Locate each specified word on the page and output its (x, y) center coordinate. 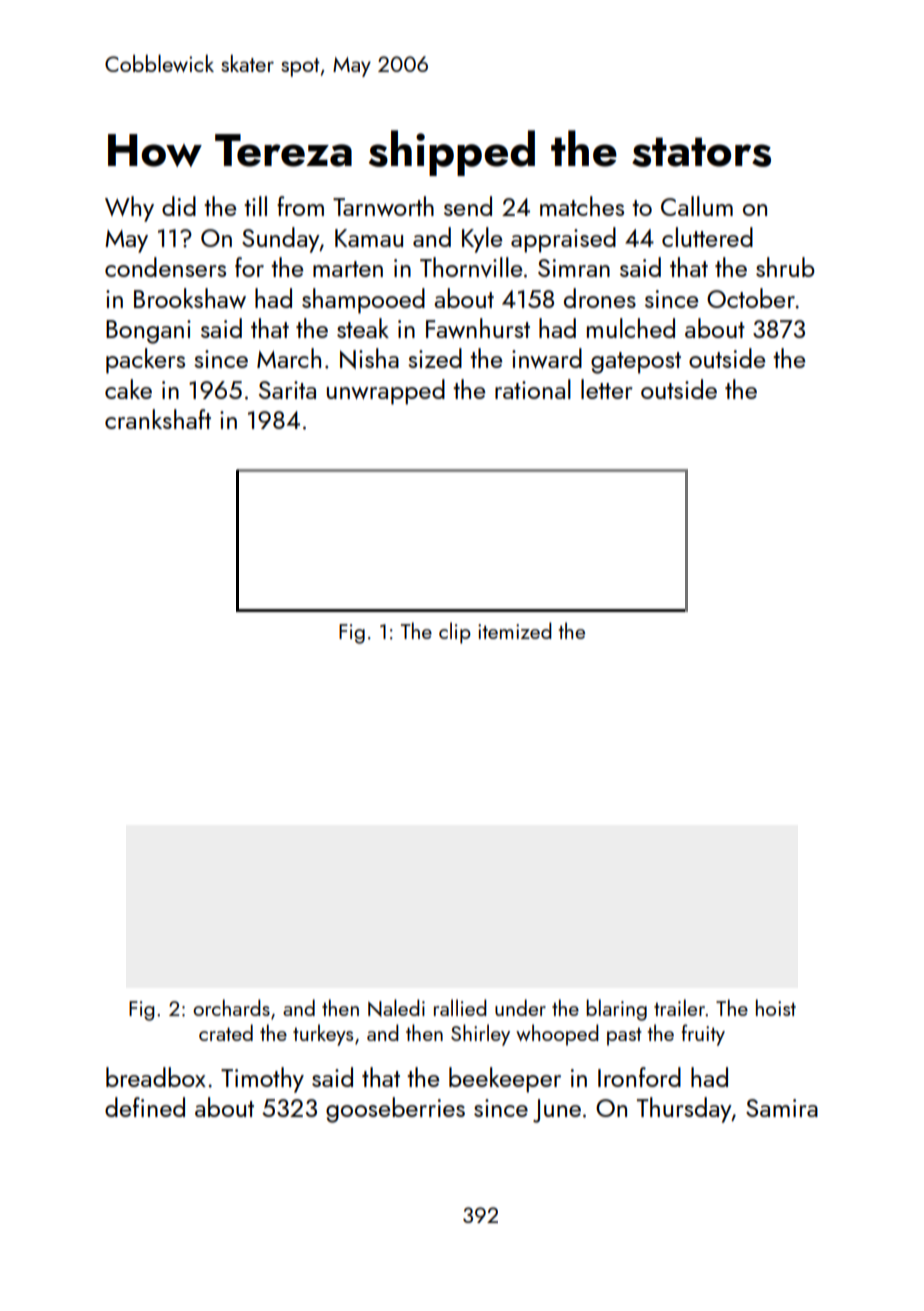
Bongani (148, 332)
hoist (776, 1007)
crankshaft (158, 419)
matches (582, 206)
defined (145, 1107)
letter (607, 389)
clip (455, 633)
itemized (515, 630)
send (468, 206)
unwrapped (386, 392)
